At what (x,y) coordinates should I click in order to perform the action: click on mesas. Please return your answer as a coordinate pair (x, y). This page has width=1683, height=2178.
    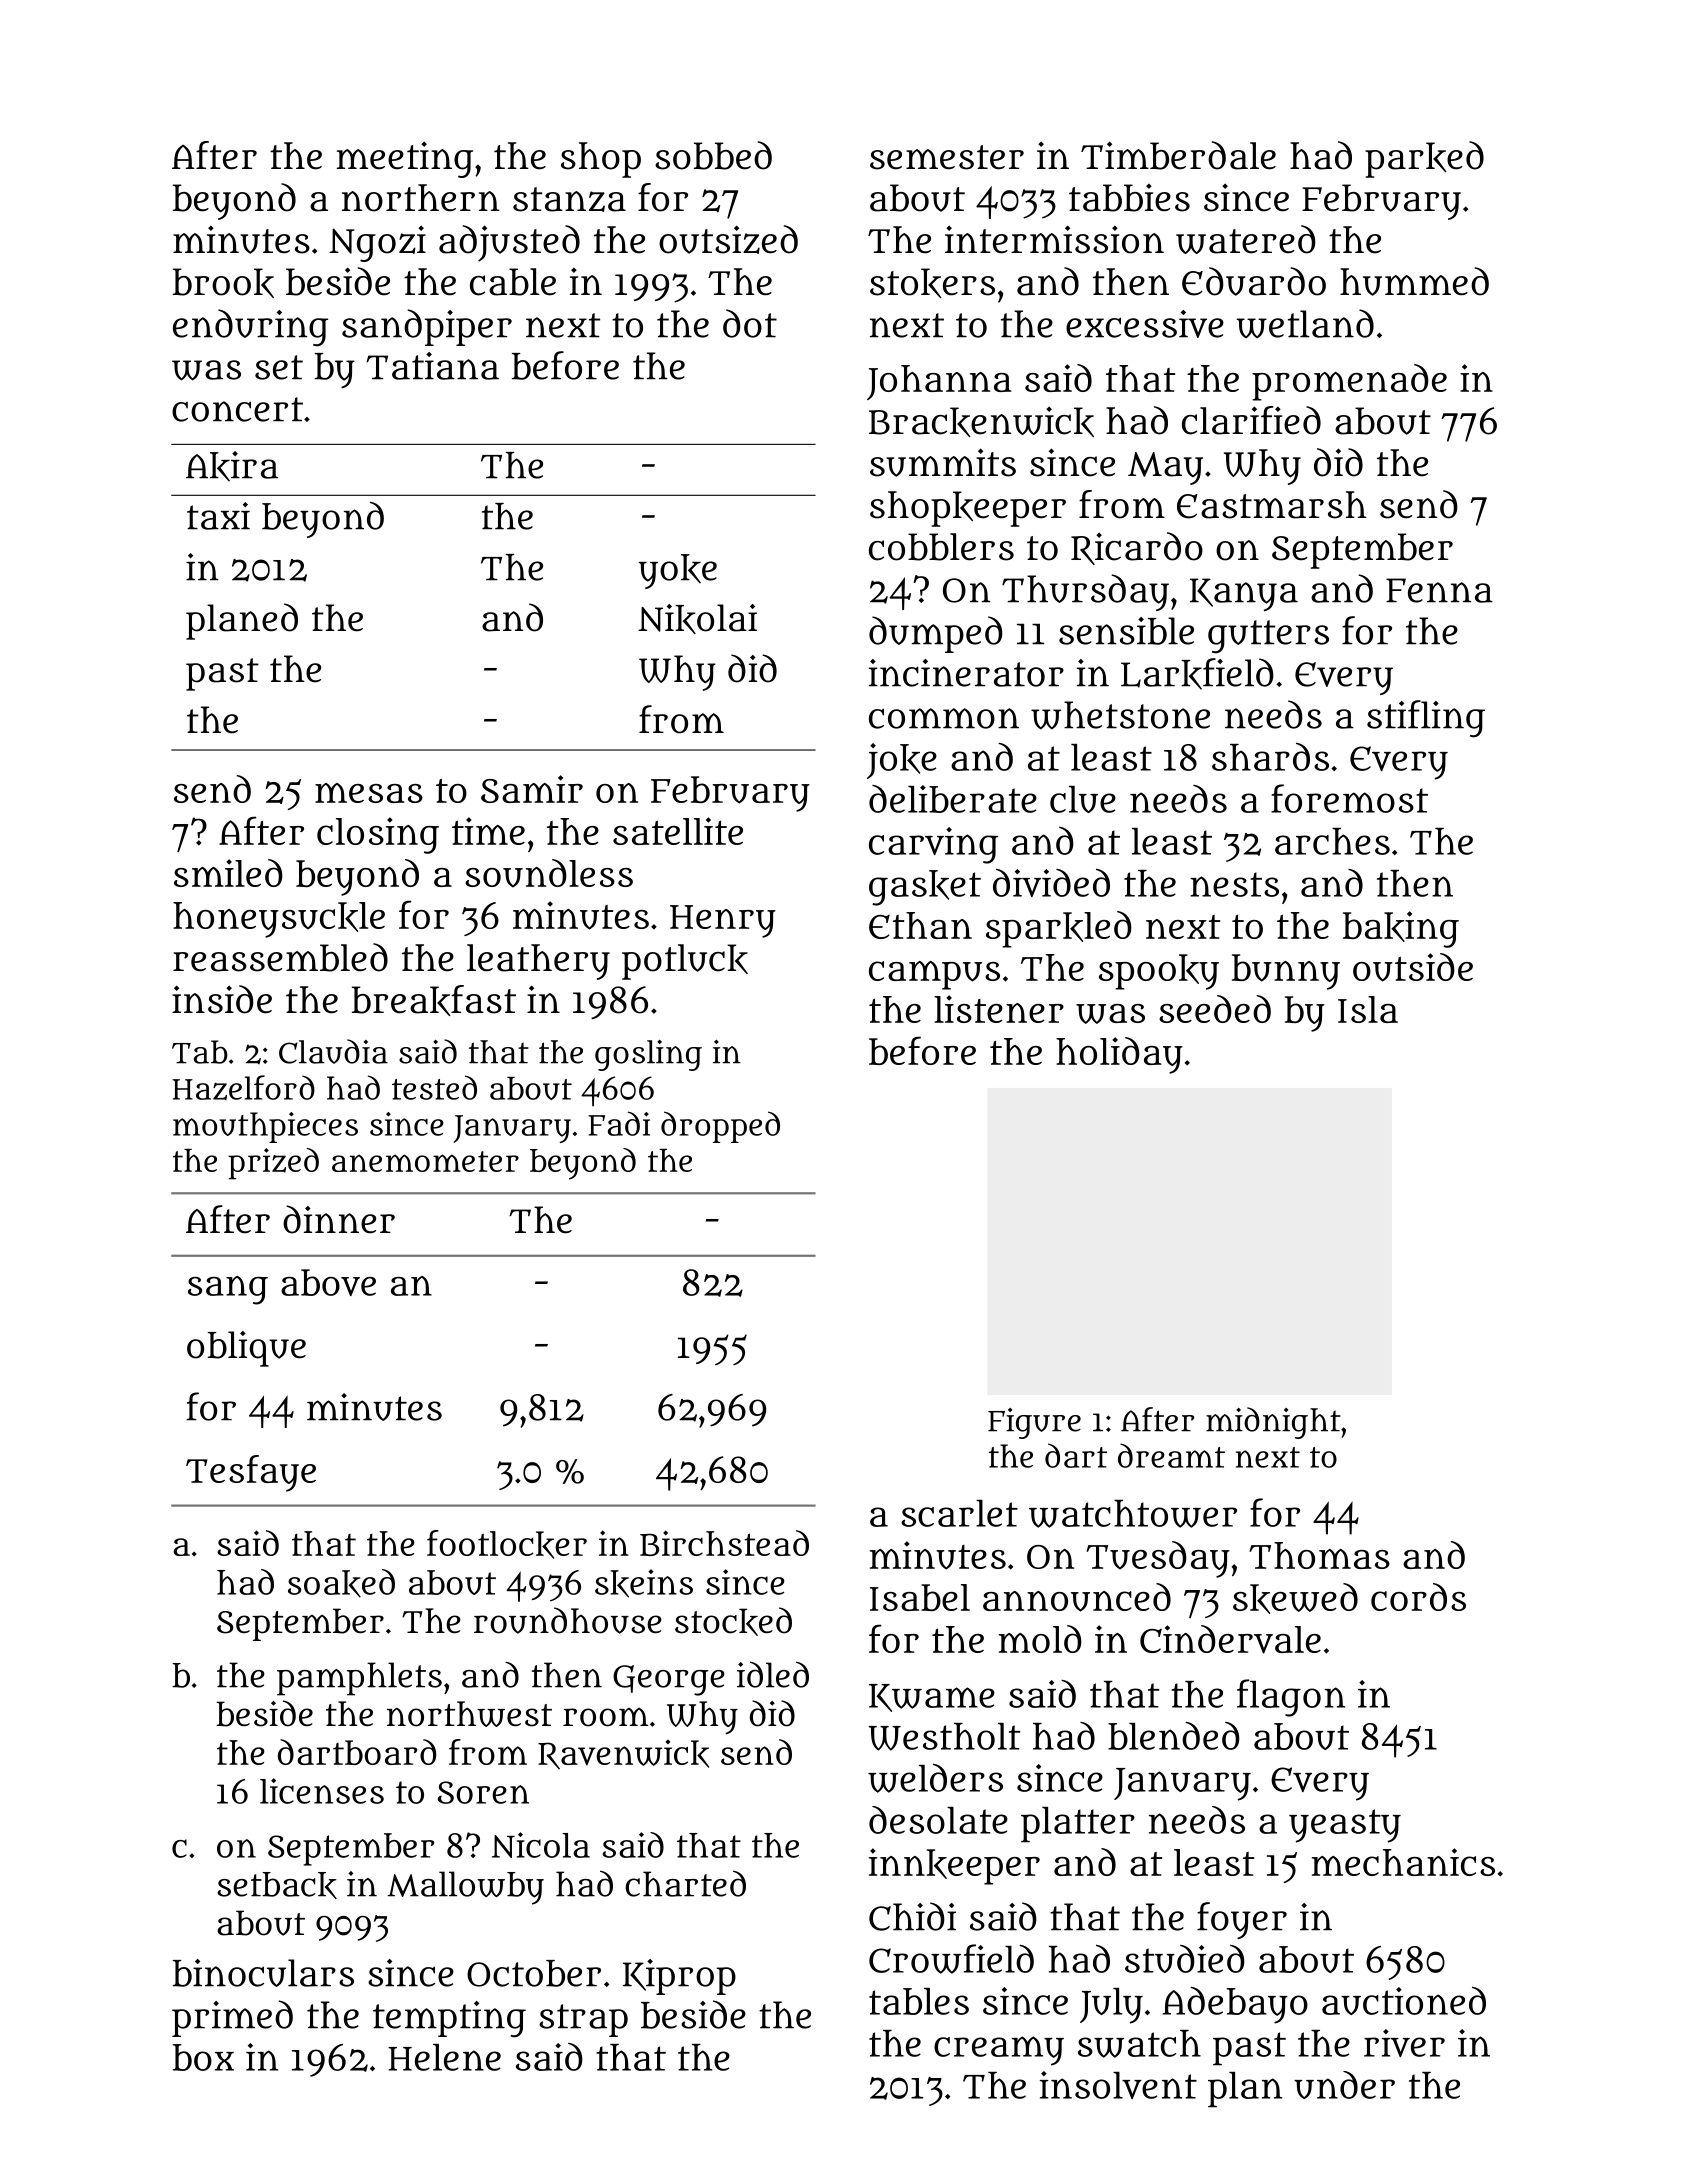
    Looking at the image, I should click on (369, 793).
